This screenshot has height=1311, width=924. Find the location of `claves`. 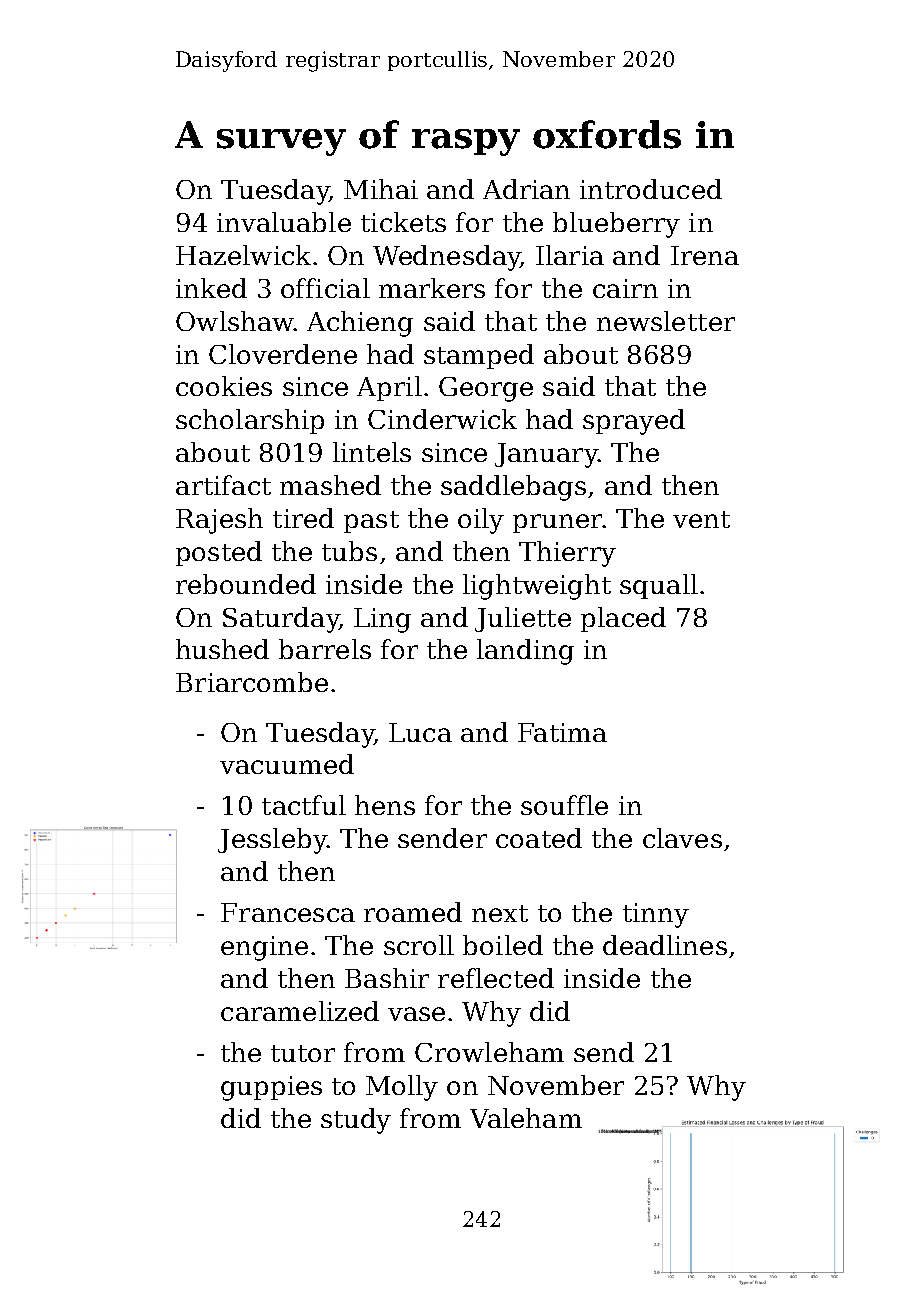

claves is located at coordinates (682, 838).
